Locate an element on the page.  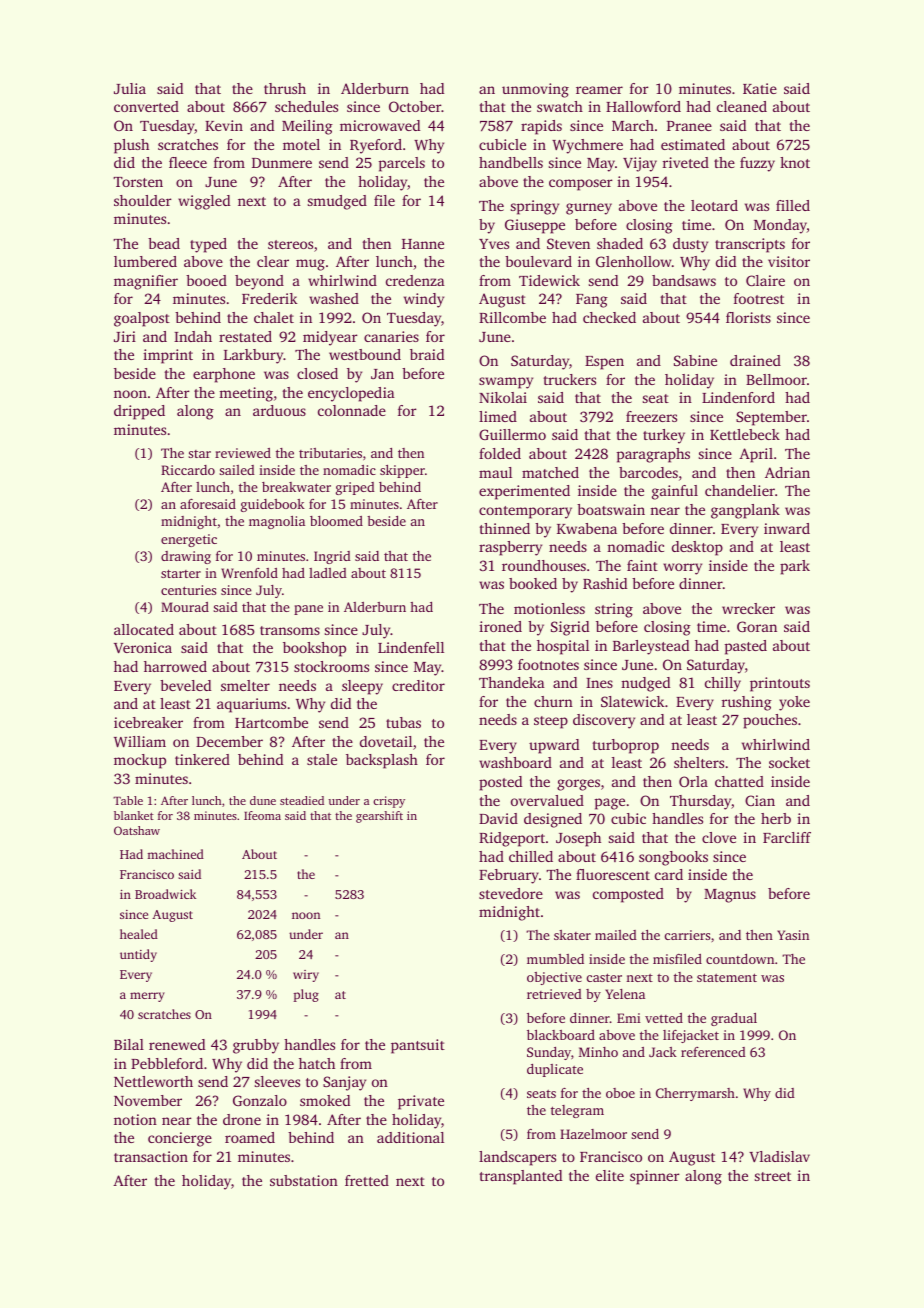
Dunmere is located at coordinates (282, 163).
